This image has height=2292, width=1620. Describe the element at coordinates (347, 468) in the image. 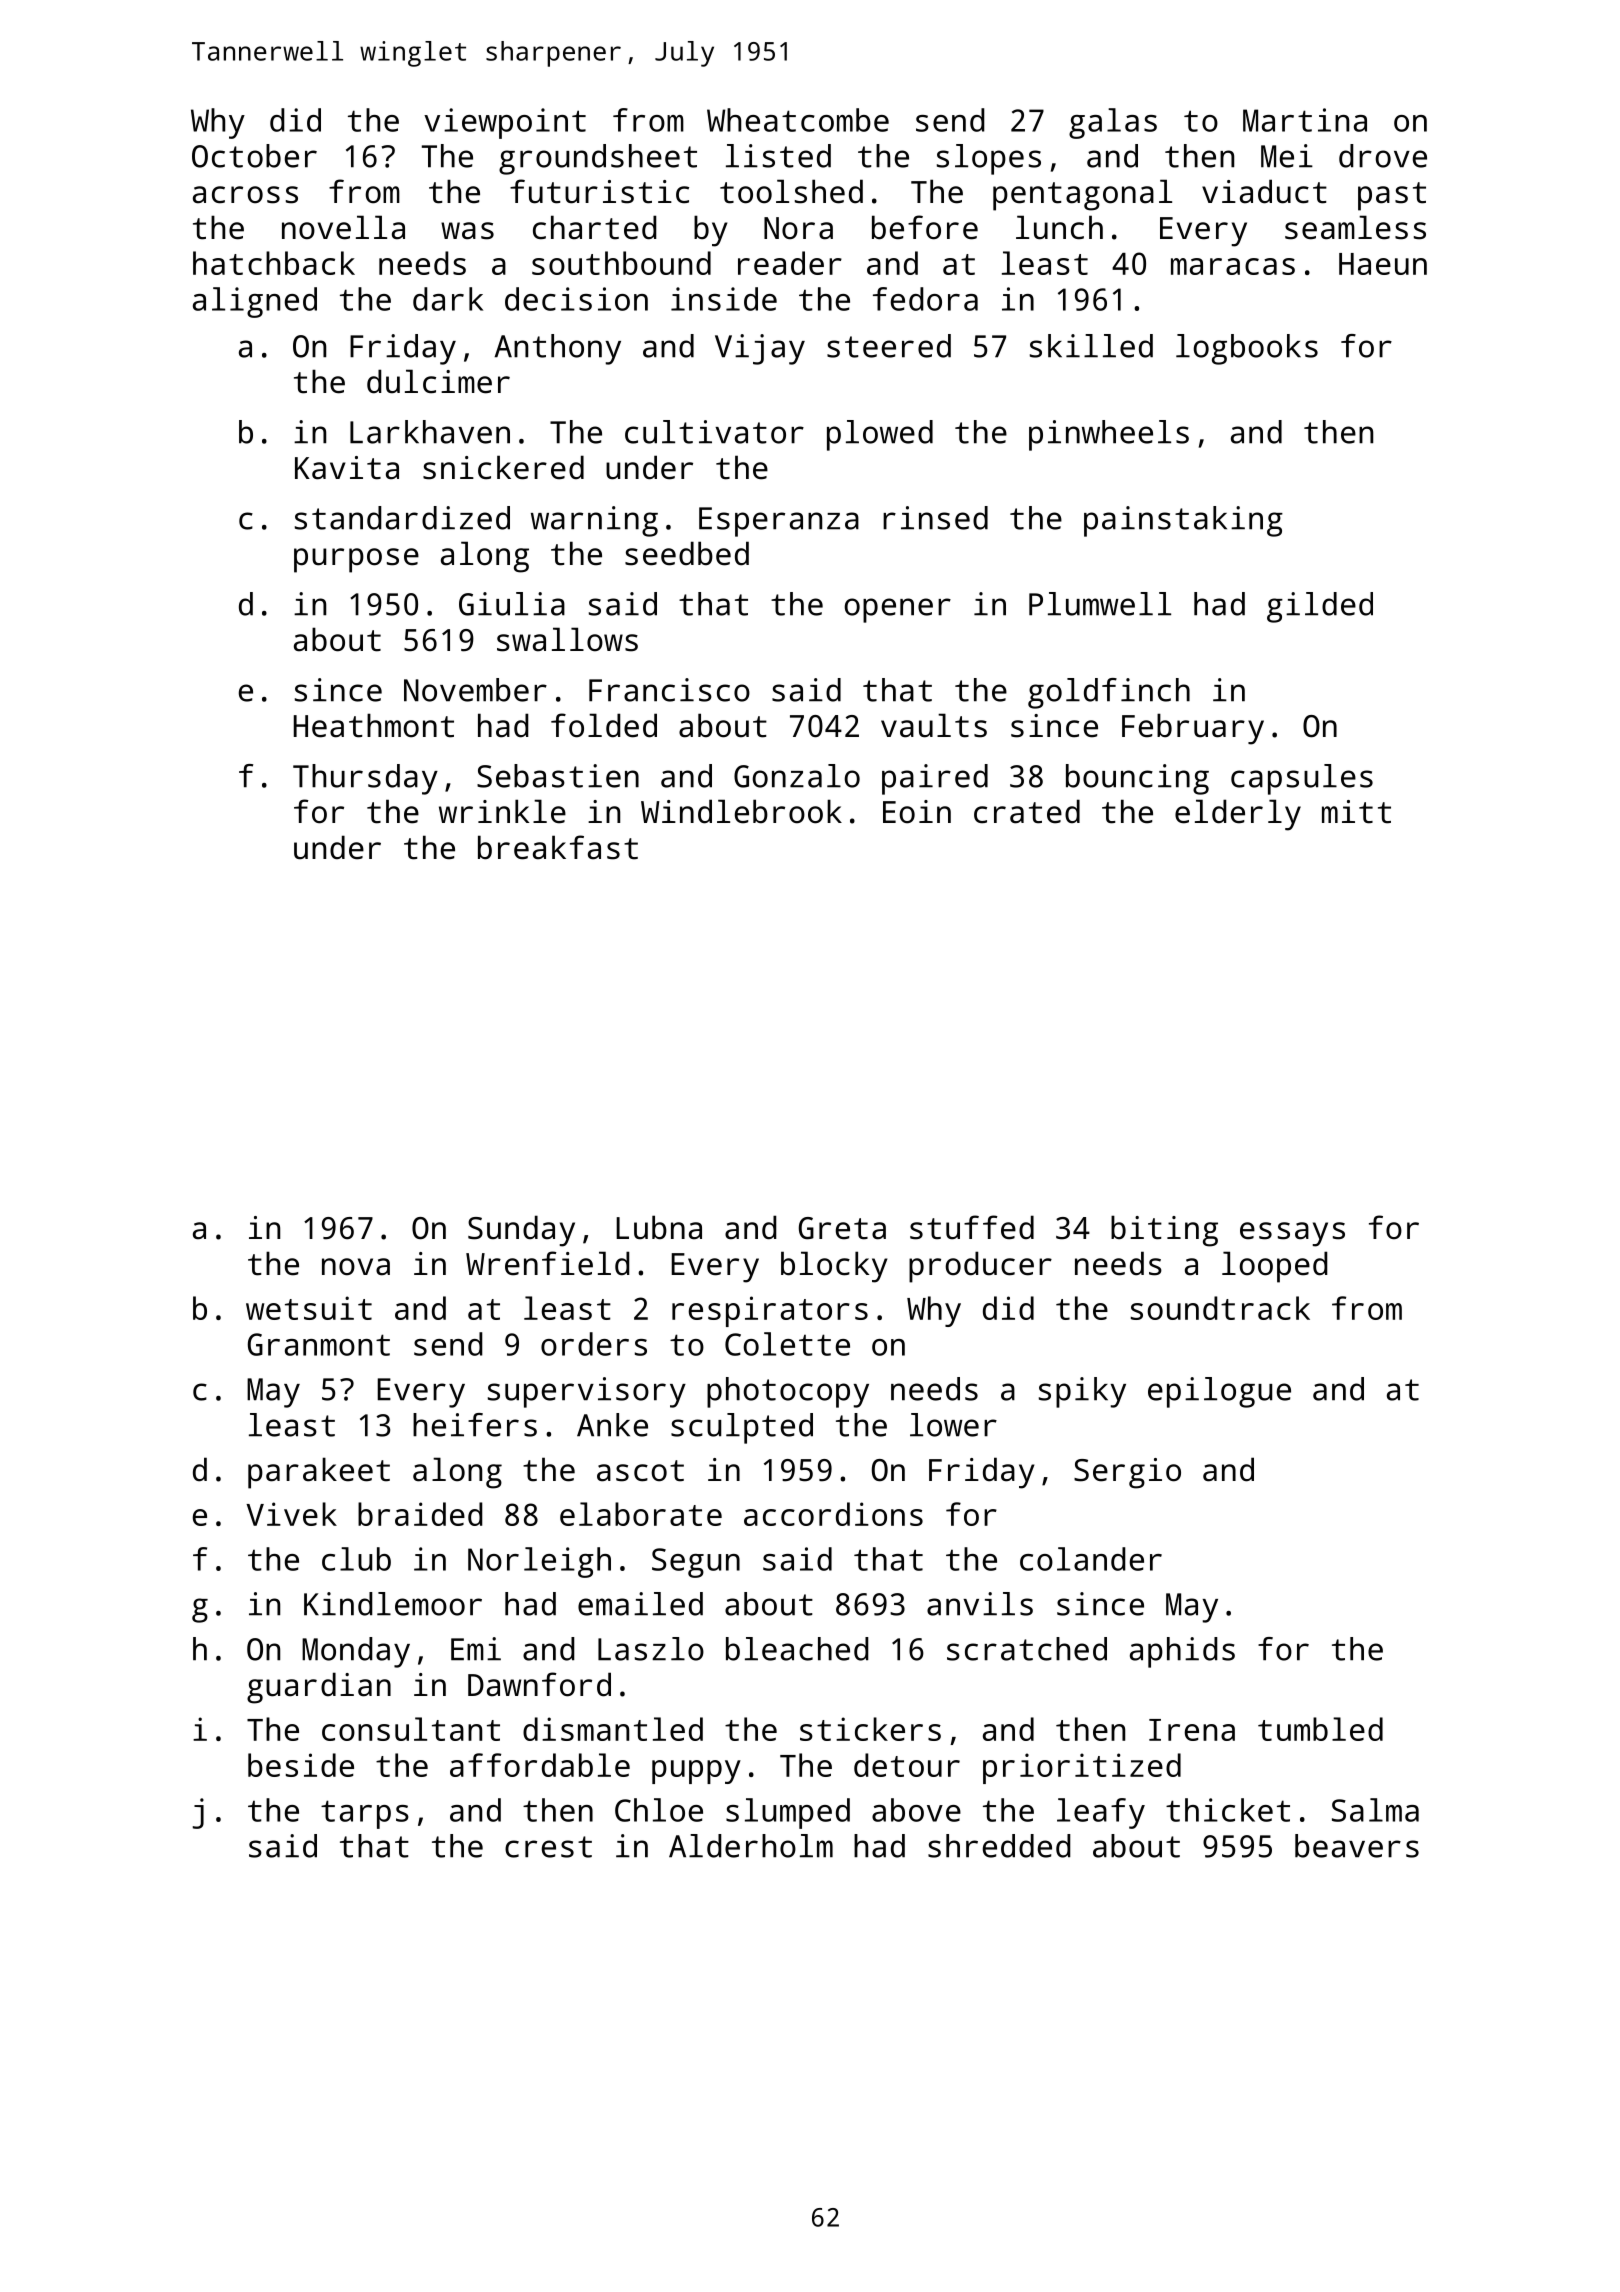

I see `Kavita` at that location.
